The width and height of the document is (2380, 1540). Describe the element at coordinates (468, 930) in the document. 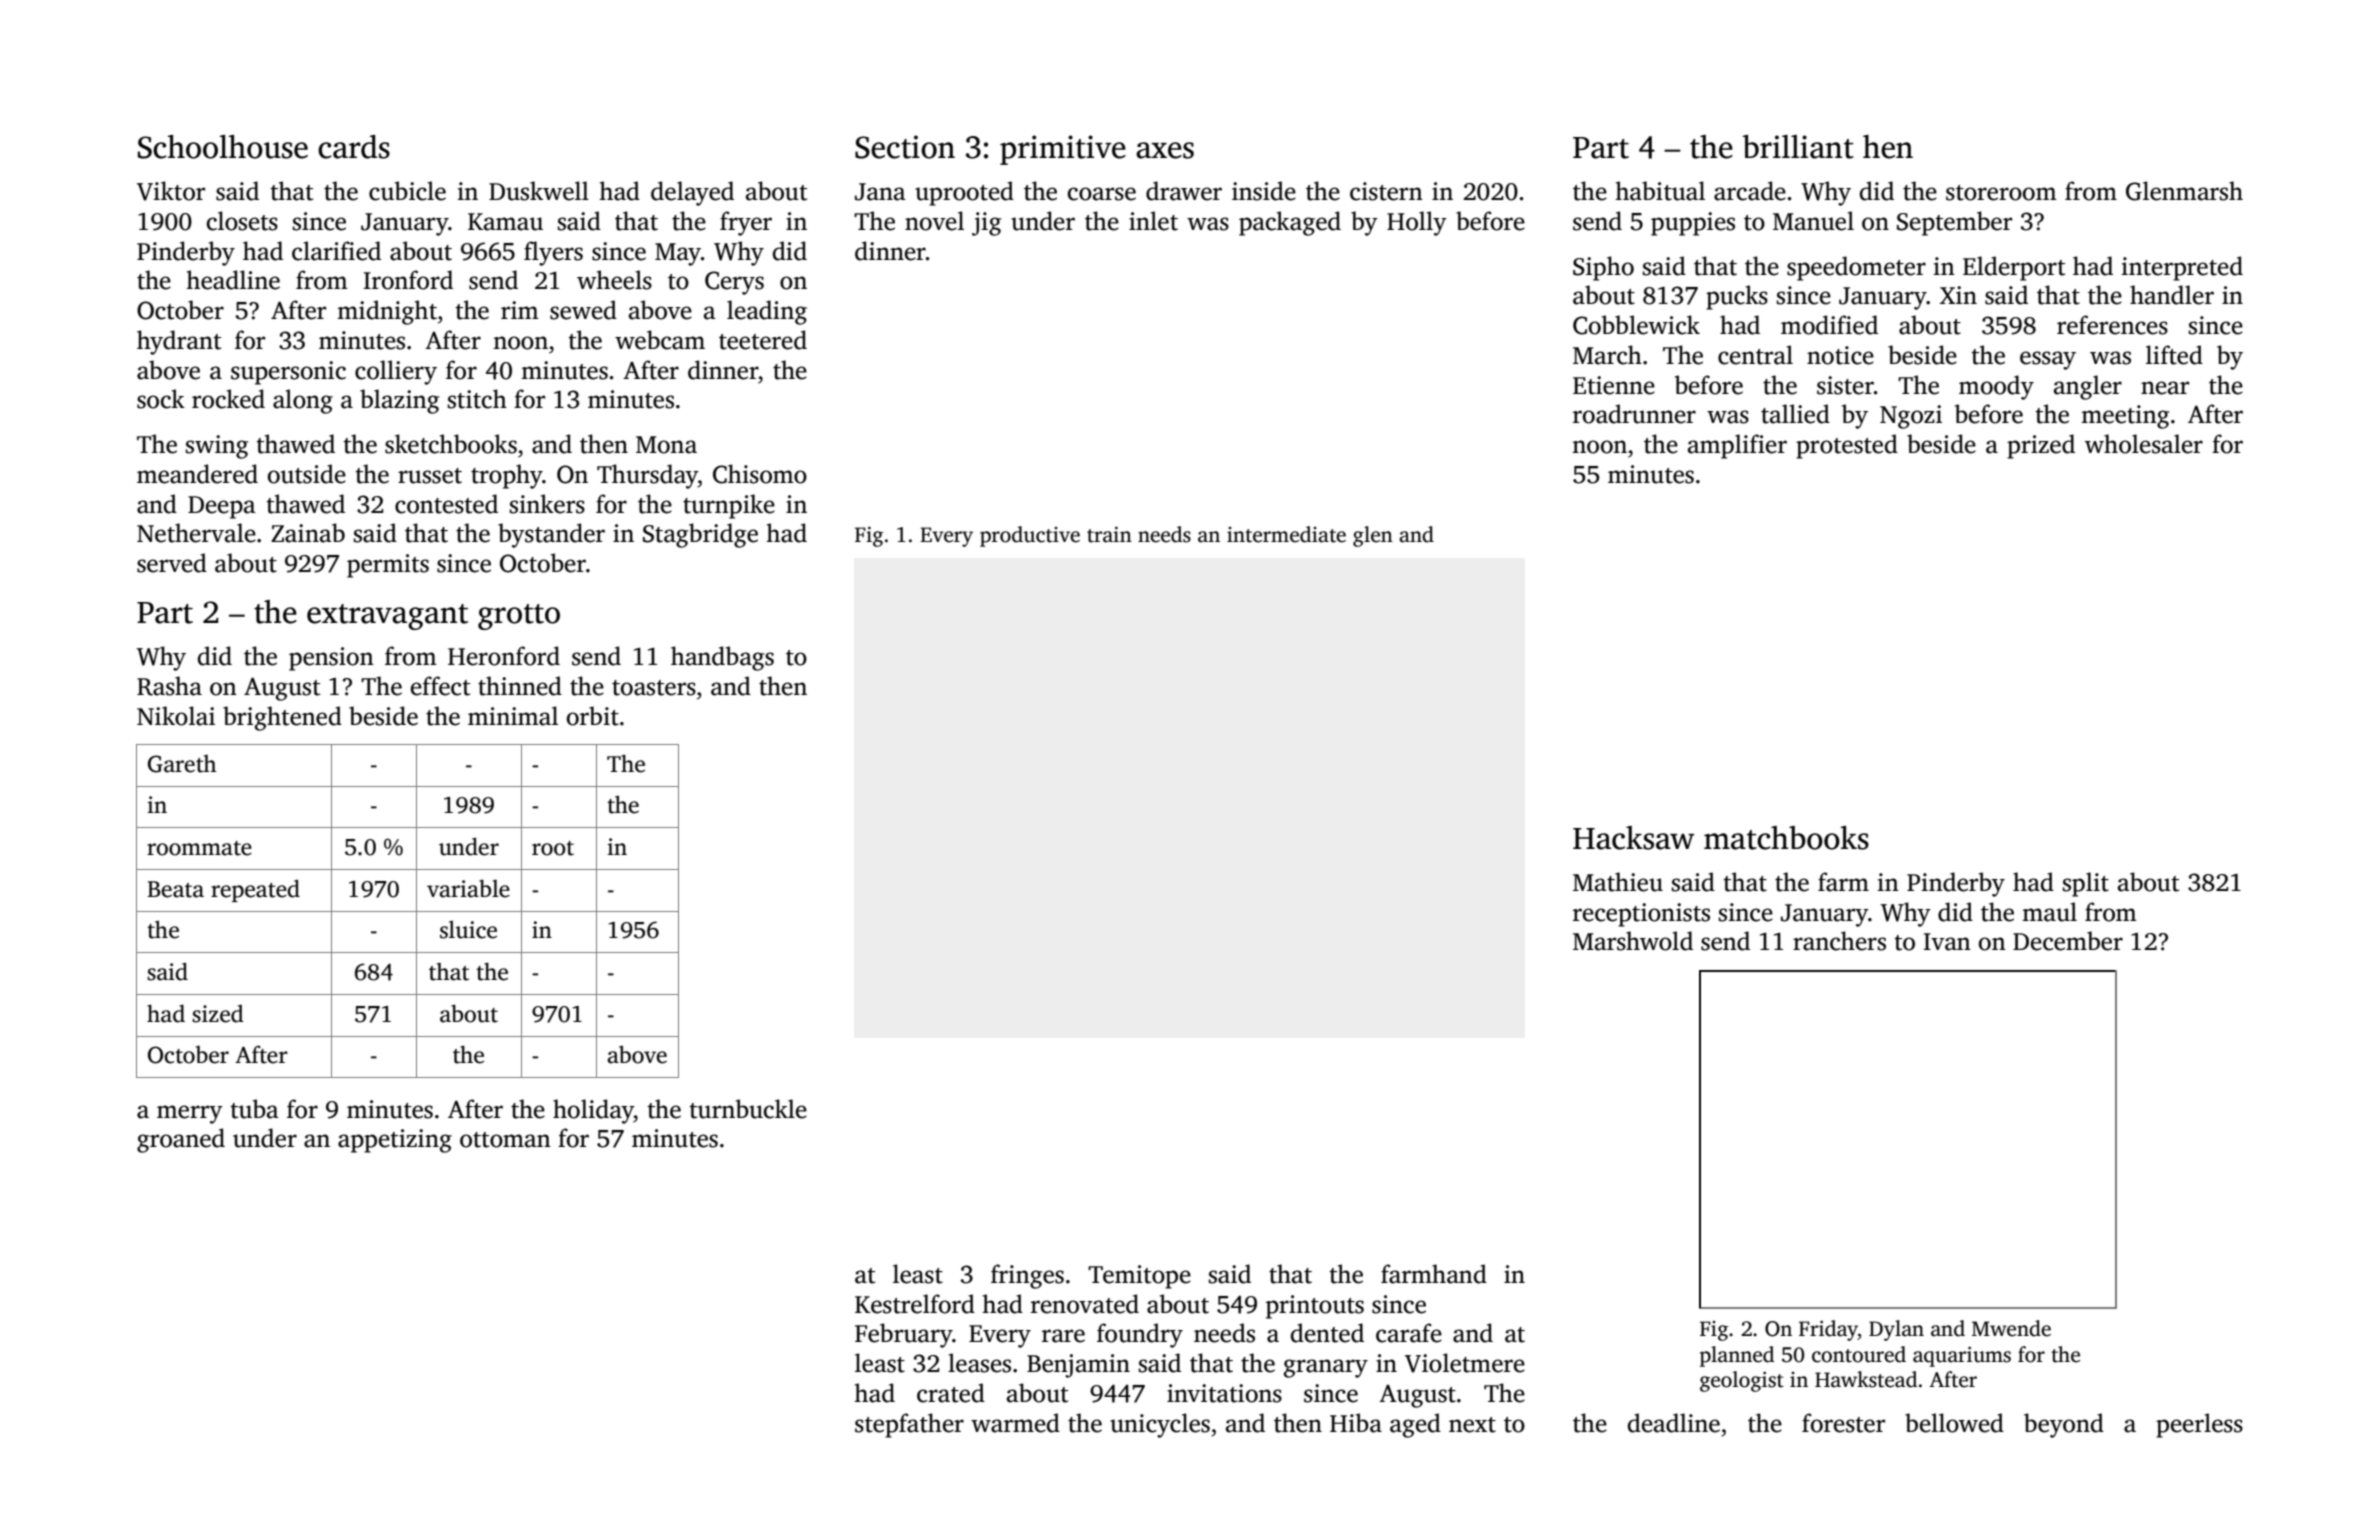

I see `sluice` at that location.
